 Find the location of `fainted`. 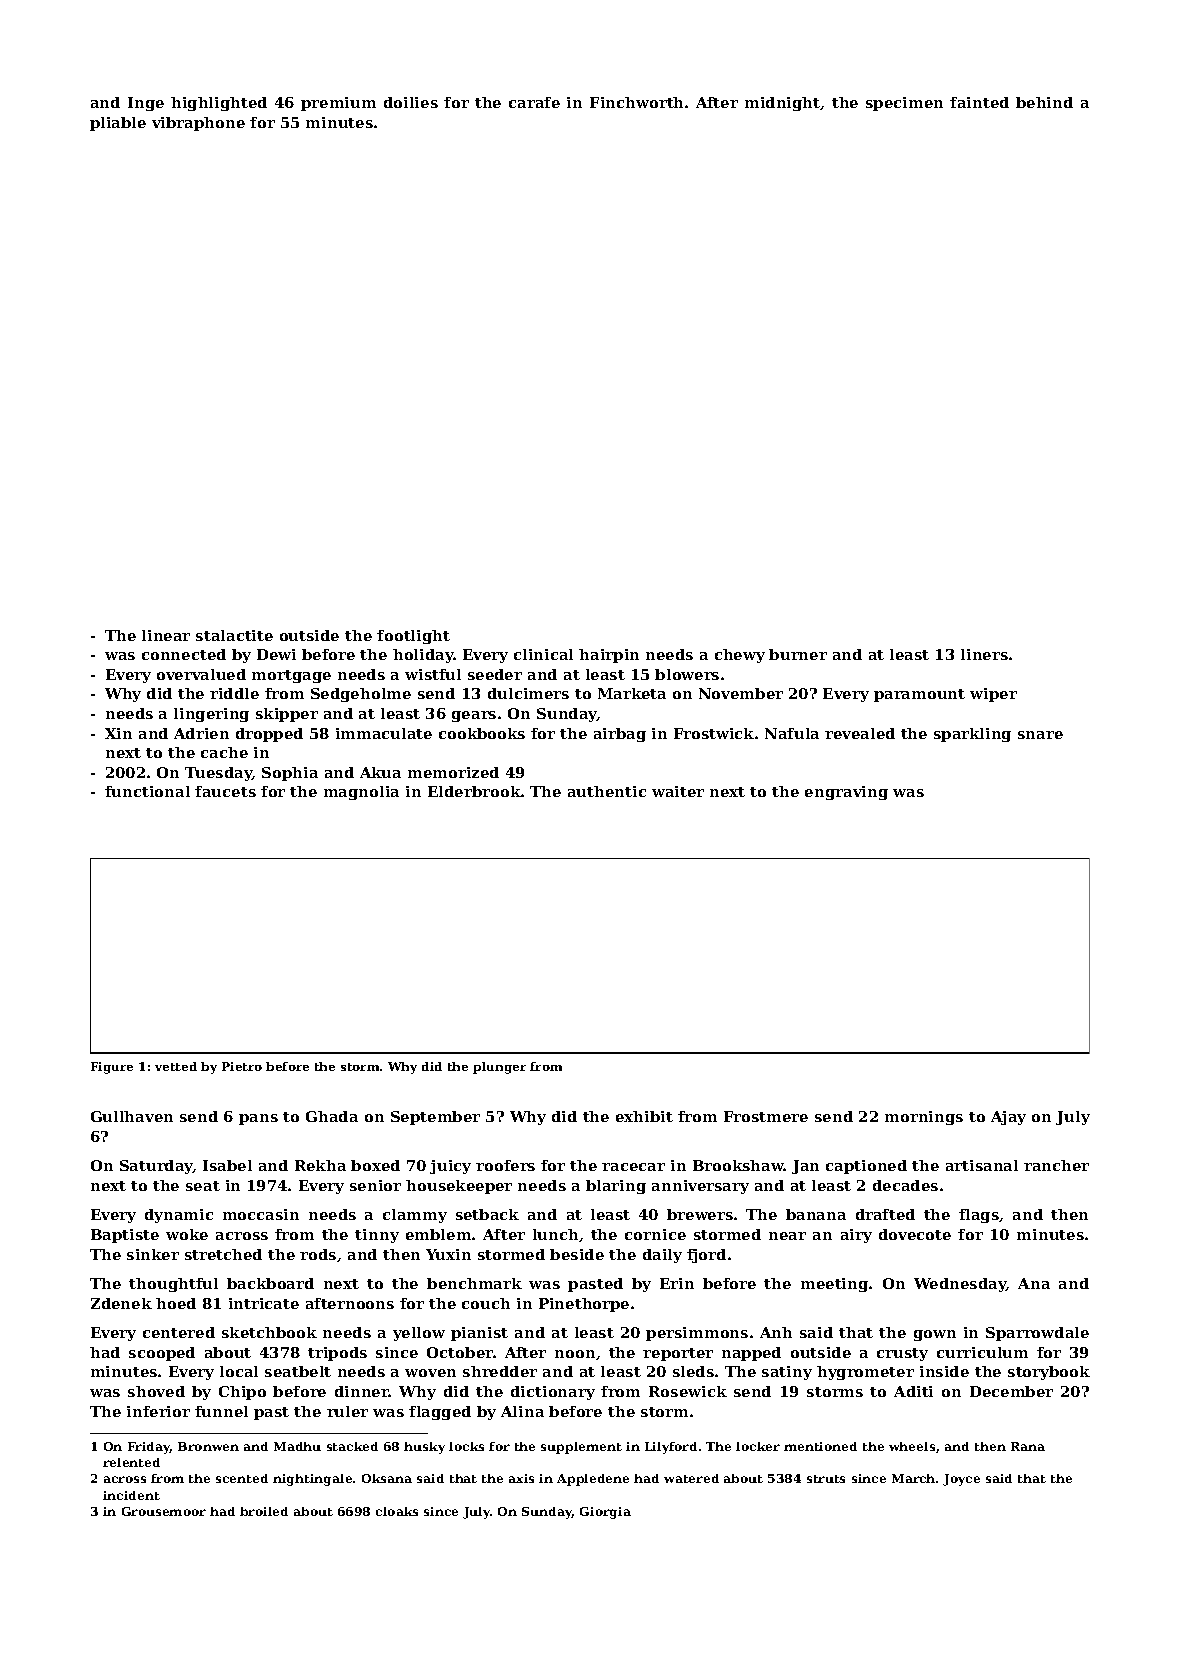

fainted is located at coordinates (979, 102).
